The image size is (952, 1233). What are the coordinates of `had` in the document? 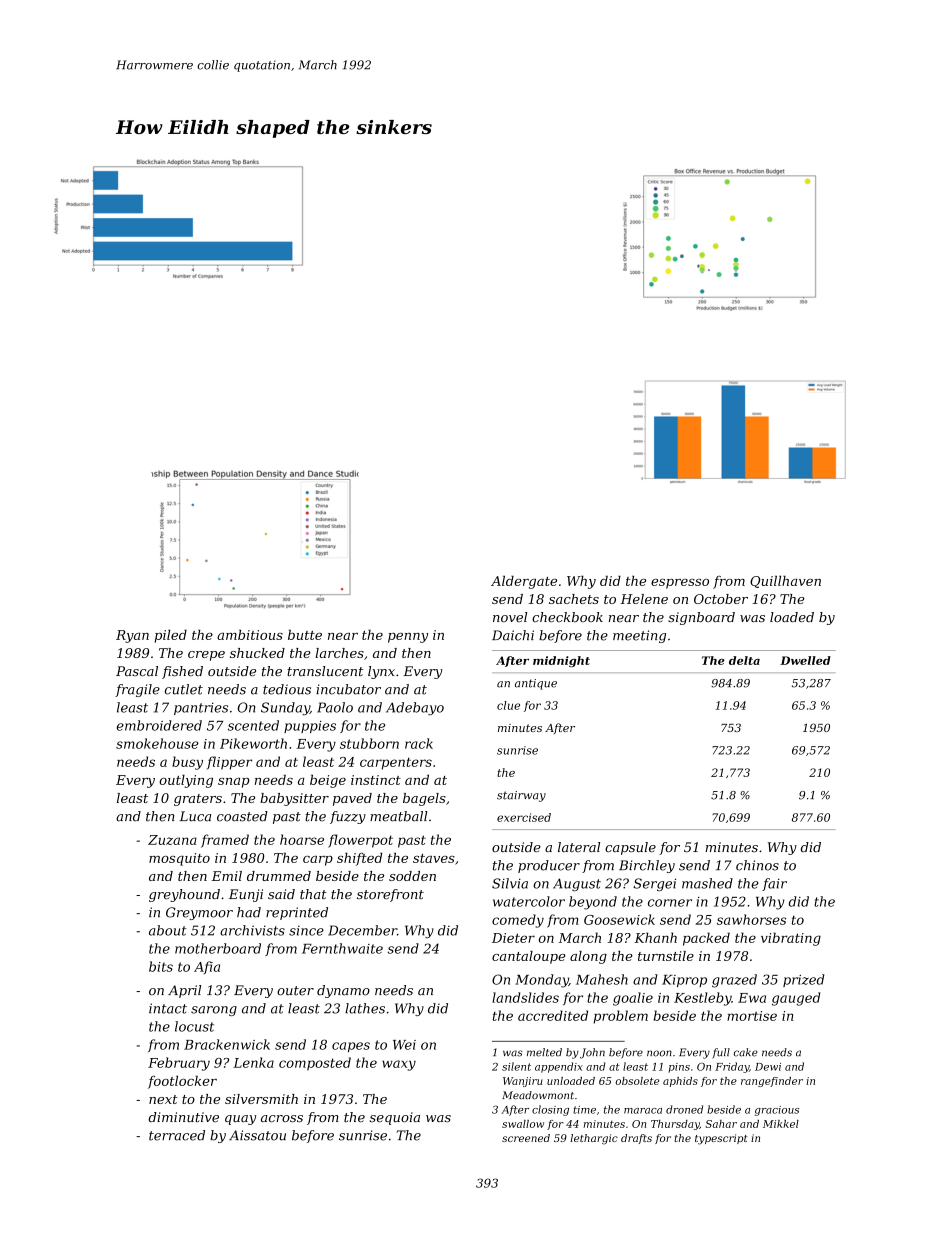 It's located at (249, 912).
